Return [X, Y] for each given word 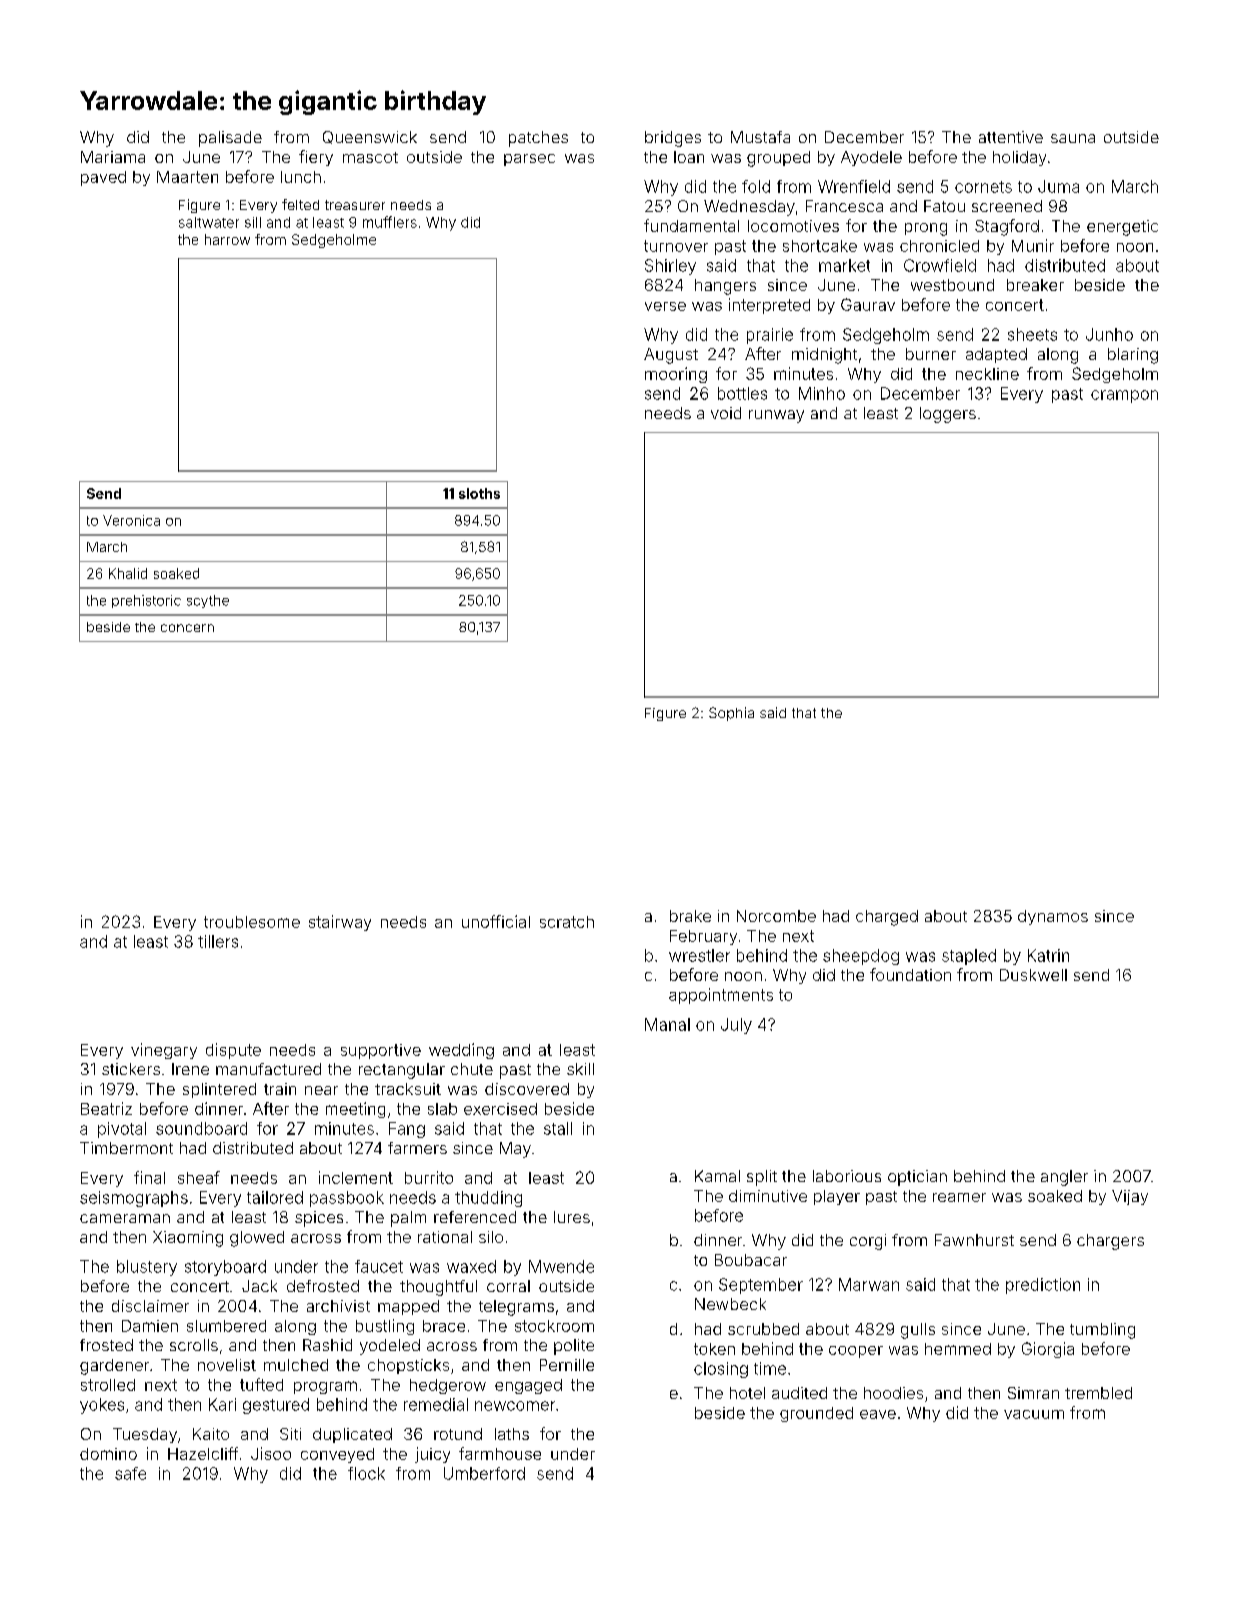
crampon [1124, 396]
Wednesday [749, 208]
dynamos [1053, 917]
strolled [108, 1385]
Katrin [1048, 955]
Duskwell [1033, 975]
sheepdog [861, 957]
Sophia [731, 714]
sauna [1073, 138]
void [726, 413]
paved [103, 178]
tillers [218, 941]
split [762, 1178]
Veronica [131, 520]
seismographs [134, 1199]
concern [187, 628]
